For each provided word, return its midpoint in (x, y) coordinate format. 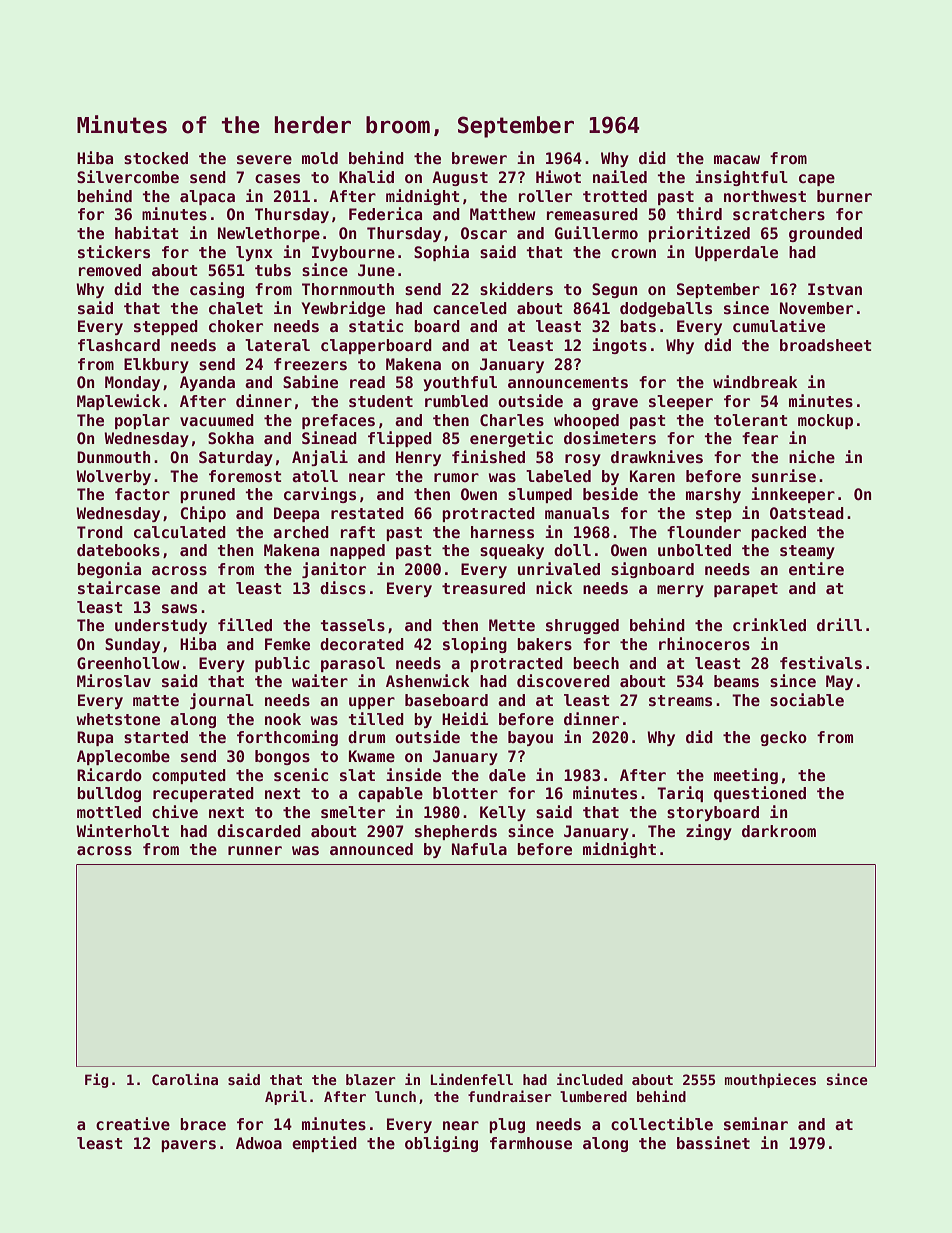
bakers (544, 644)
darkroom (779, 831)
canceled (470, 308)
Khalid (366, 176)
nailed (620, 177)
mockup (825, 421)
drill (839, 624)
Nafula (479, 849)
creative (133, 1124)
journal (222, 701)
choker (236, 326)
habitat (147, 232)
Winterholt (122, 831)
